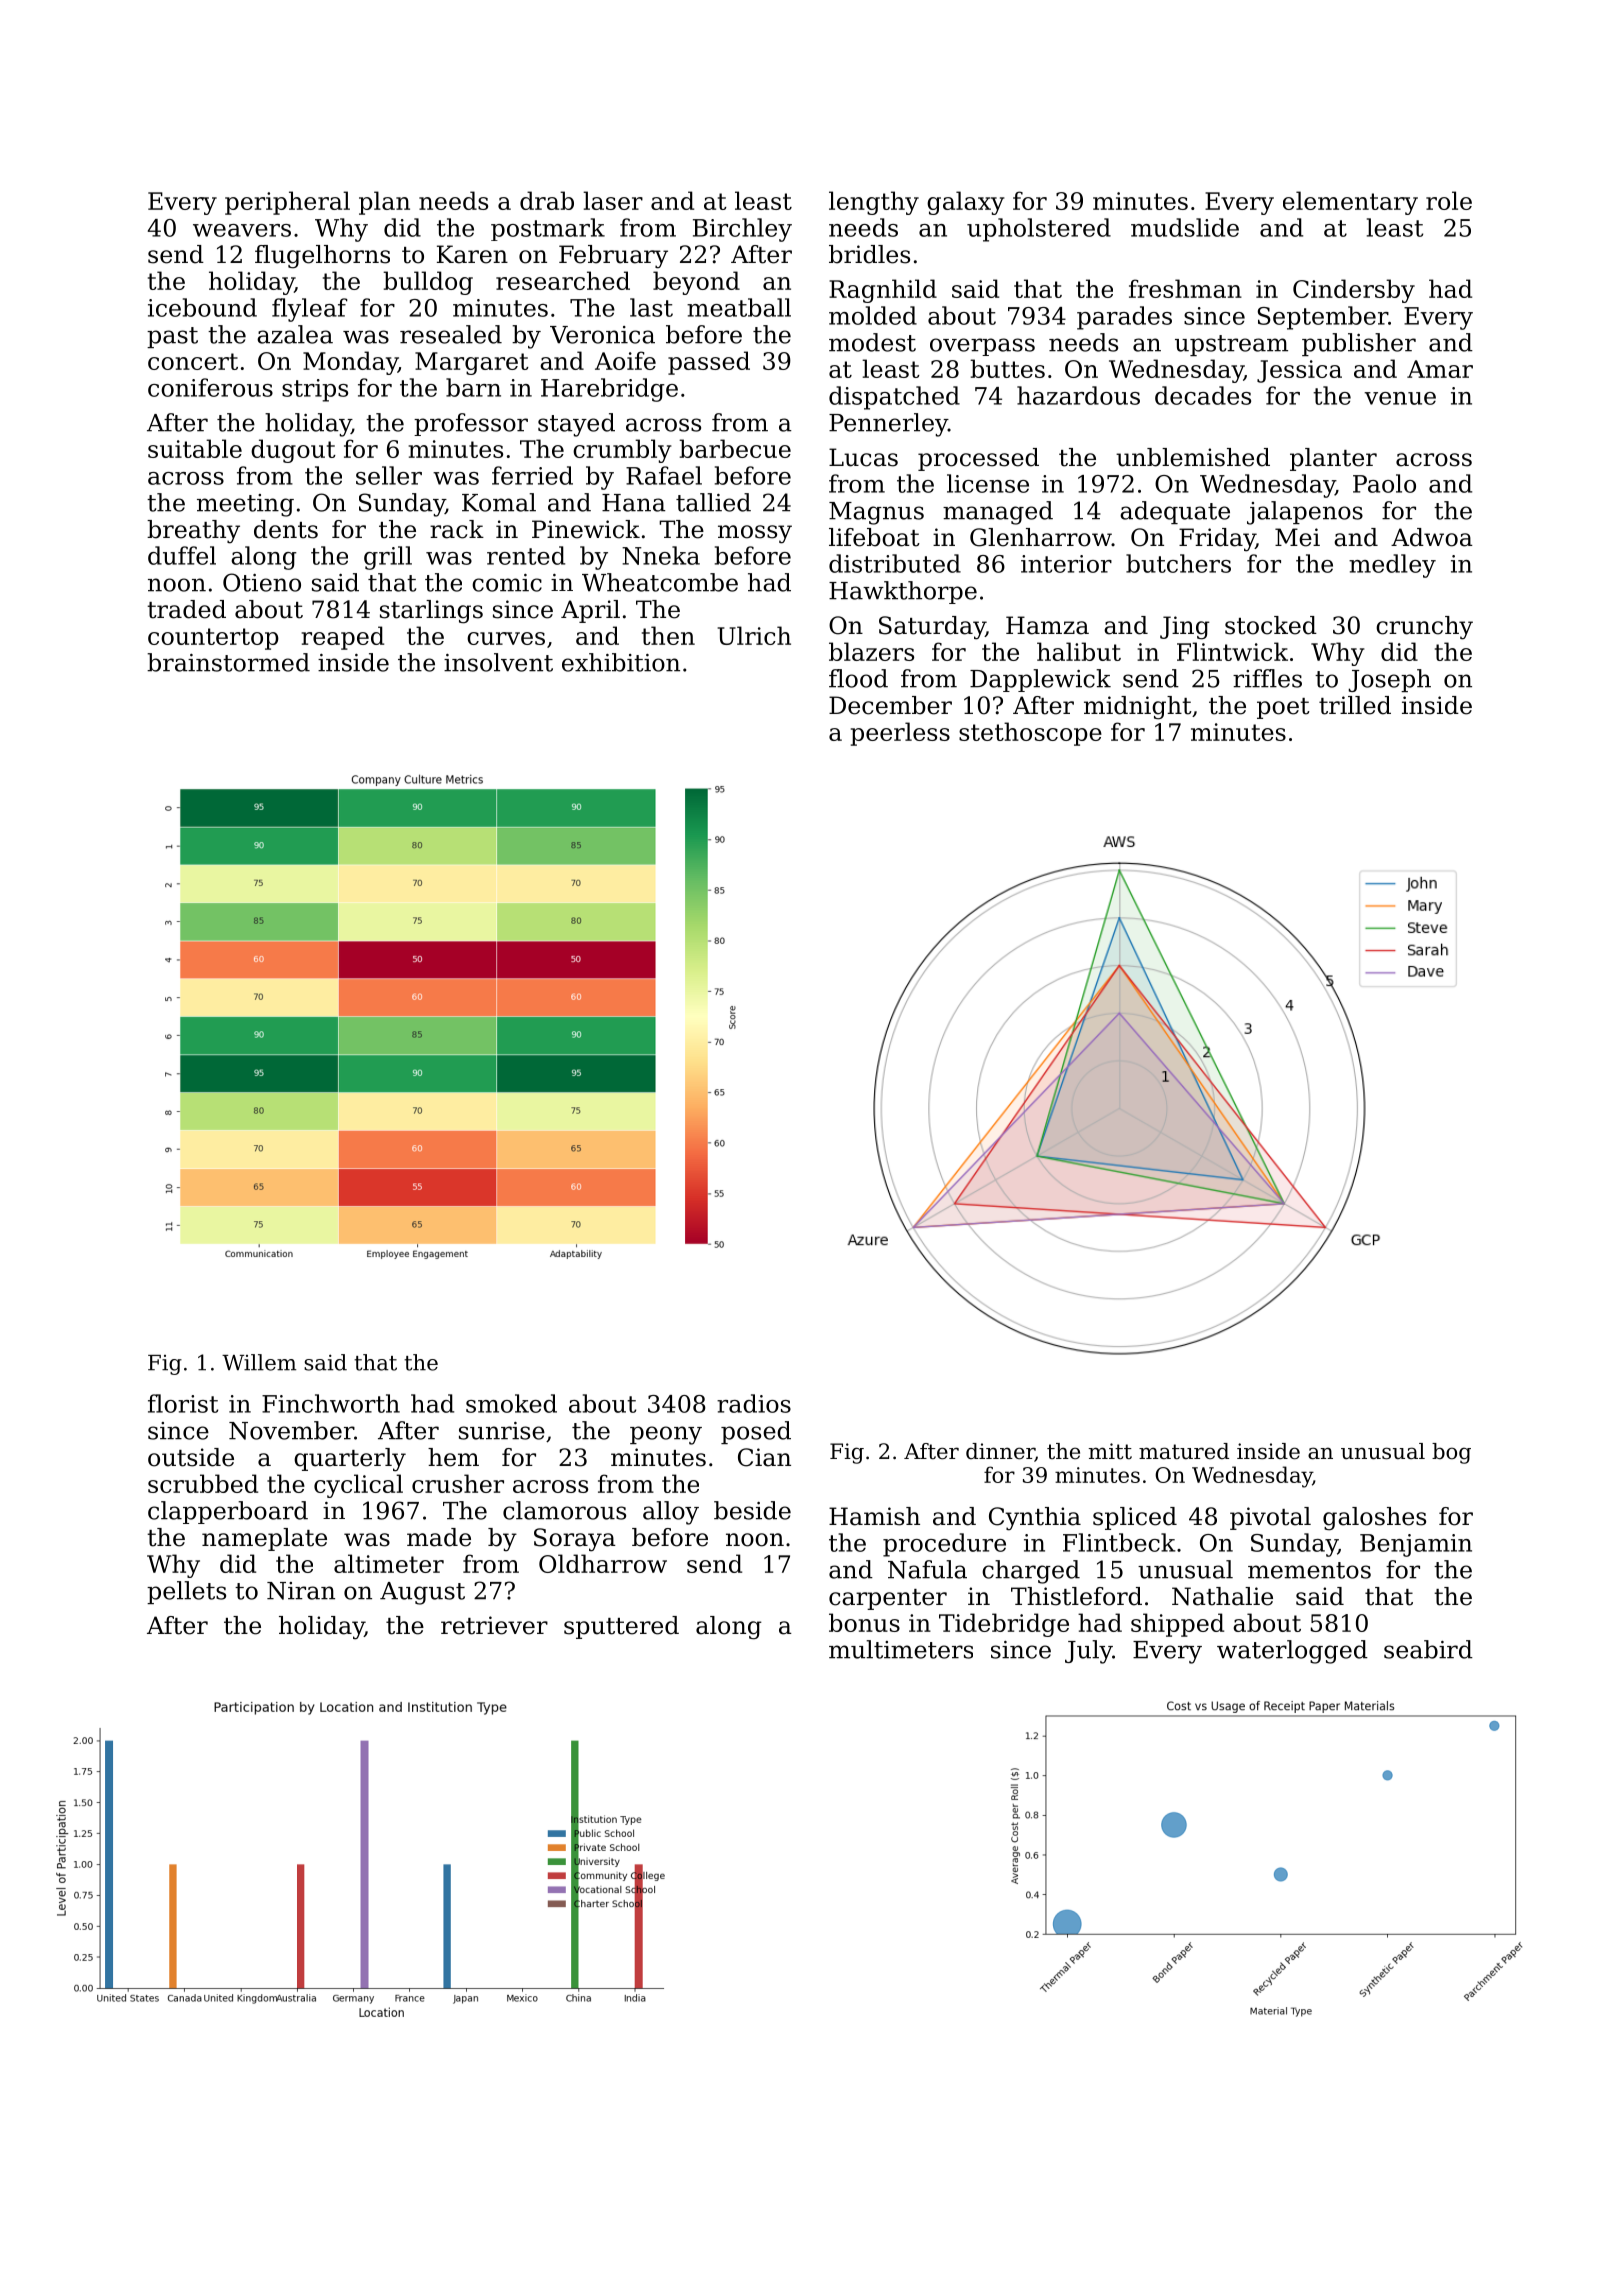 Image resolution: width=1620 pixels, height=2292 pixels. What do you see at coordinates (228, 662) in the image?
I see `brainstormed` at bounding box center [228, 662].
